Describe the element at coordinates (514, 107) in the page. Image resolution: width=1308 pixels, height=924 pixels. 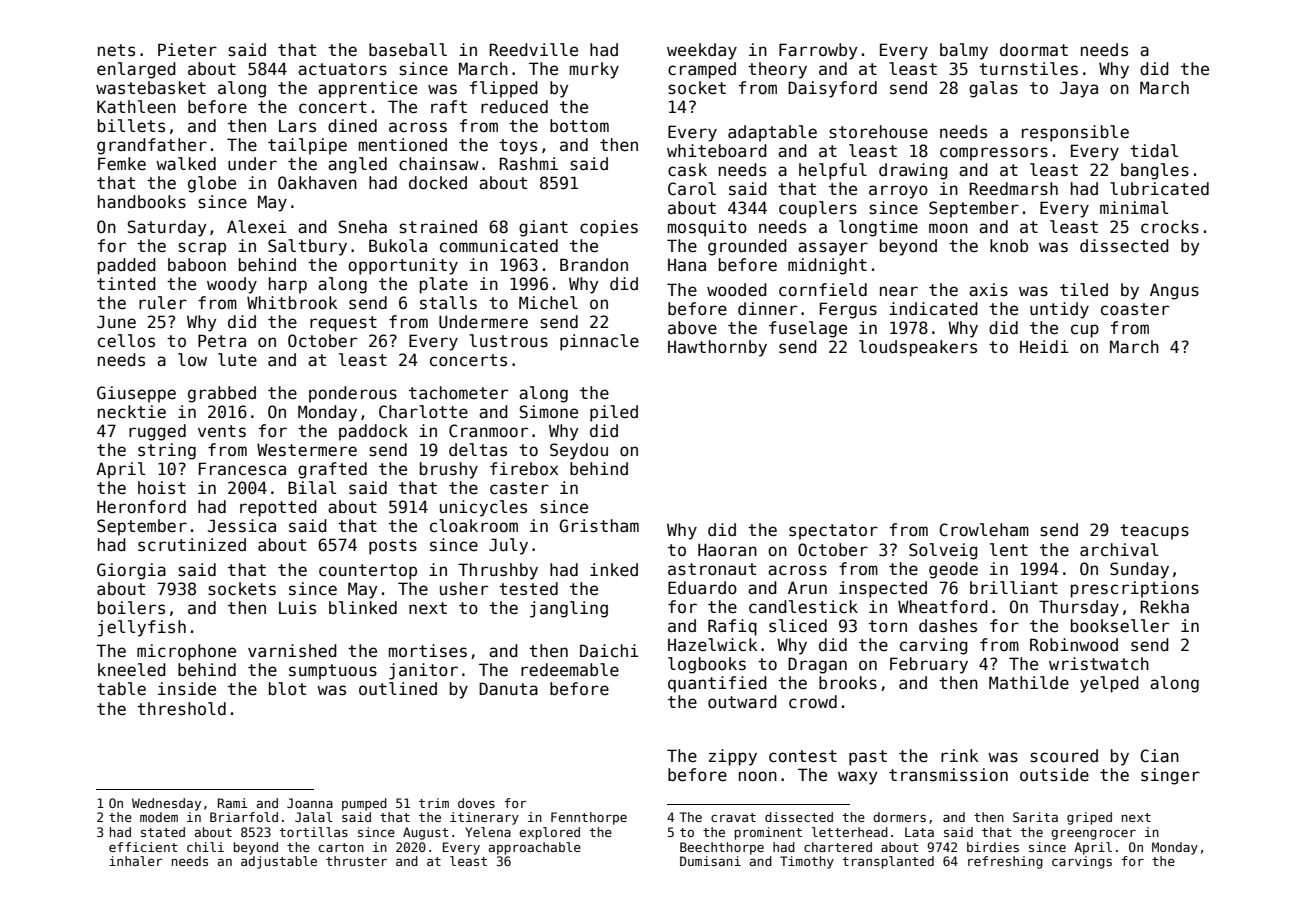
I see `reduced` at that location.
